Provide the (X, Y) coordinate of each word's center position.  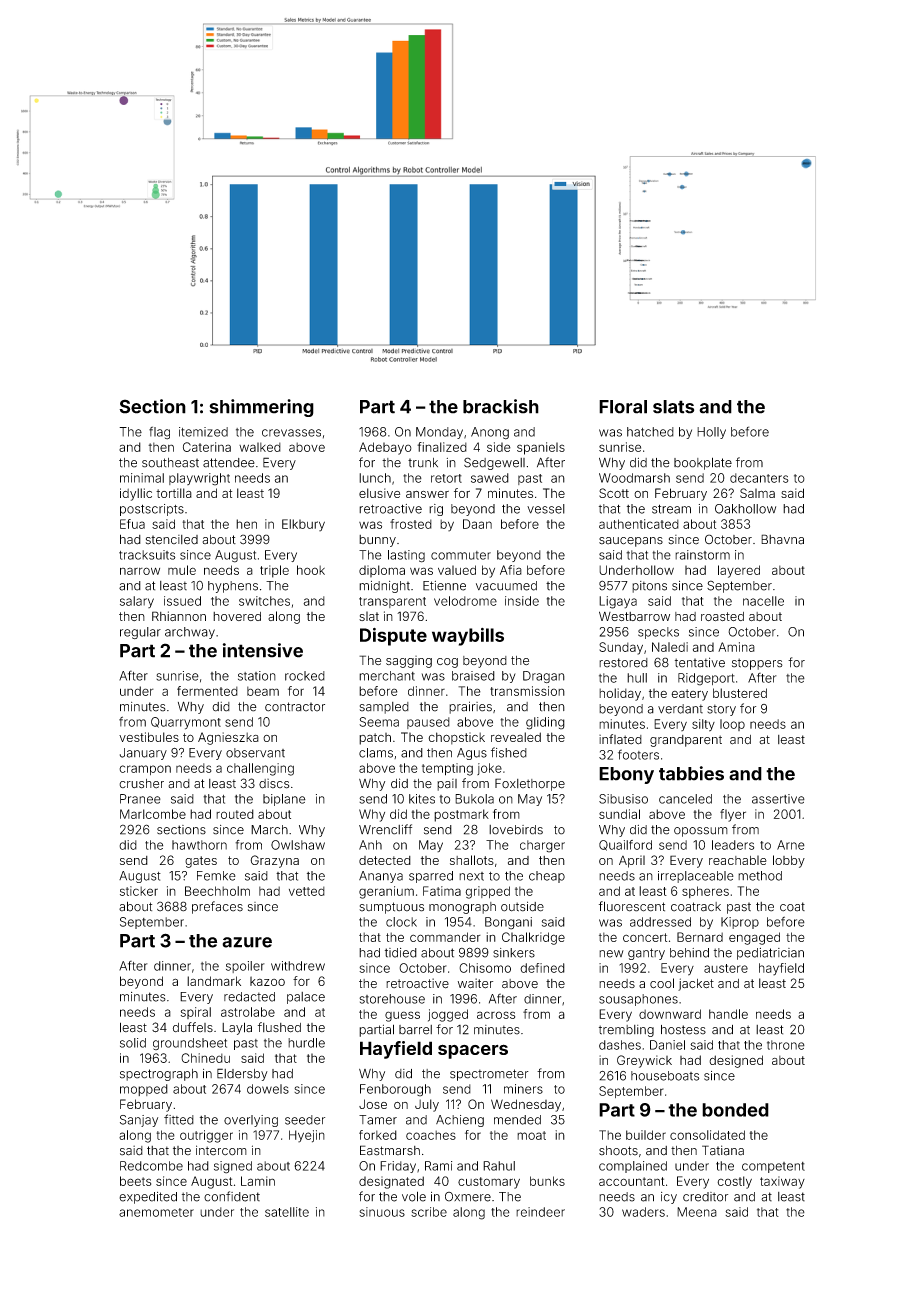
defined (542, 968)
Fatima (442, 891)
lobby (789, 861)
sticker (139, 891)
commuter (461, 555)
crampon (145, 770)
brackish (501, 406)
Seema (379, 722)
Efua (132, 524)
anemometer (156, 1212)
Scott (614, 493)
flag (159, 433)
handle (728, 1014)
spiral (196, 1013)
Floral (623, 407)
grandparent (686, 741)
